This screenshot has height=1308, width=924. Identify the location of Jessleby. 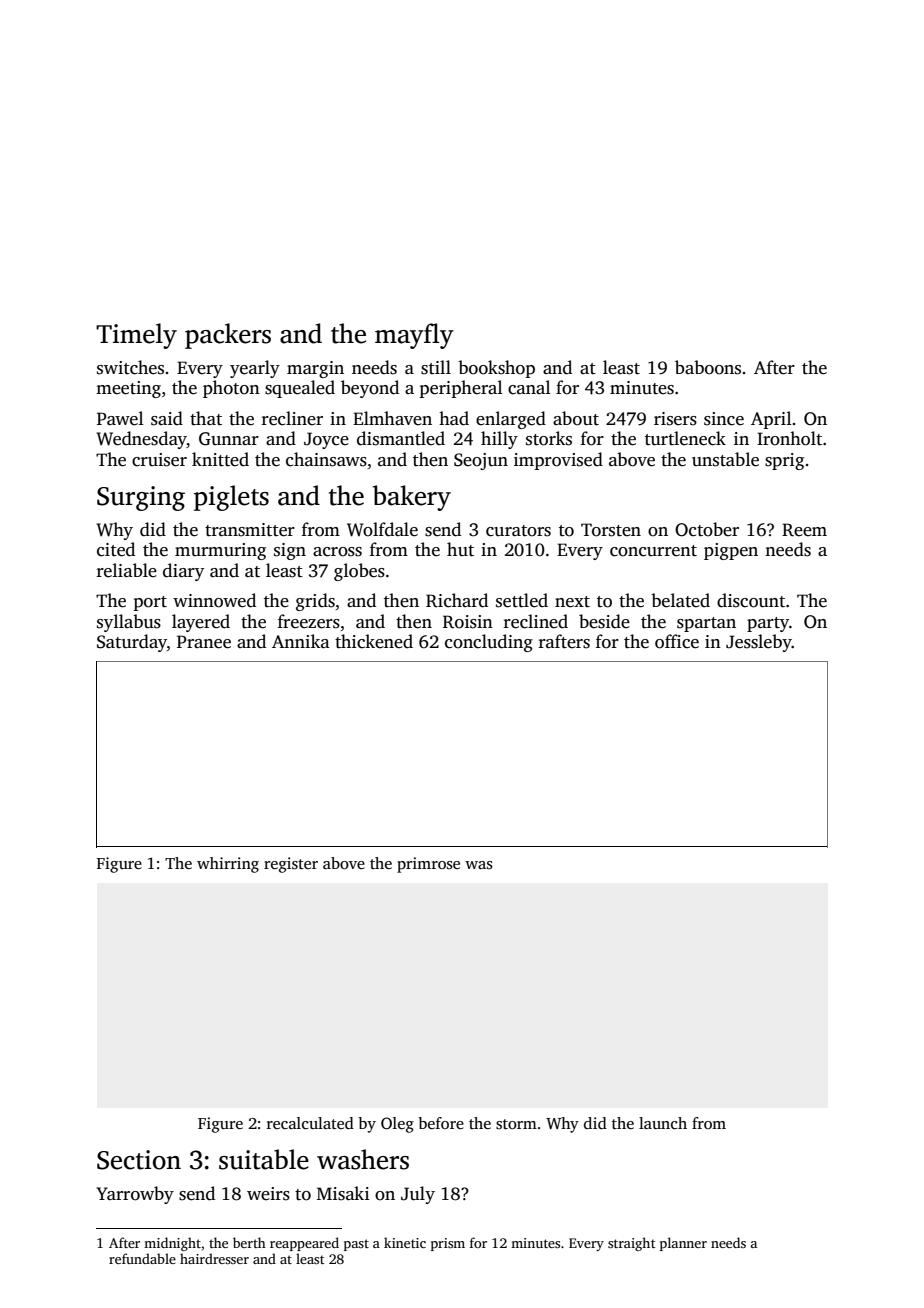
(759, 643).
